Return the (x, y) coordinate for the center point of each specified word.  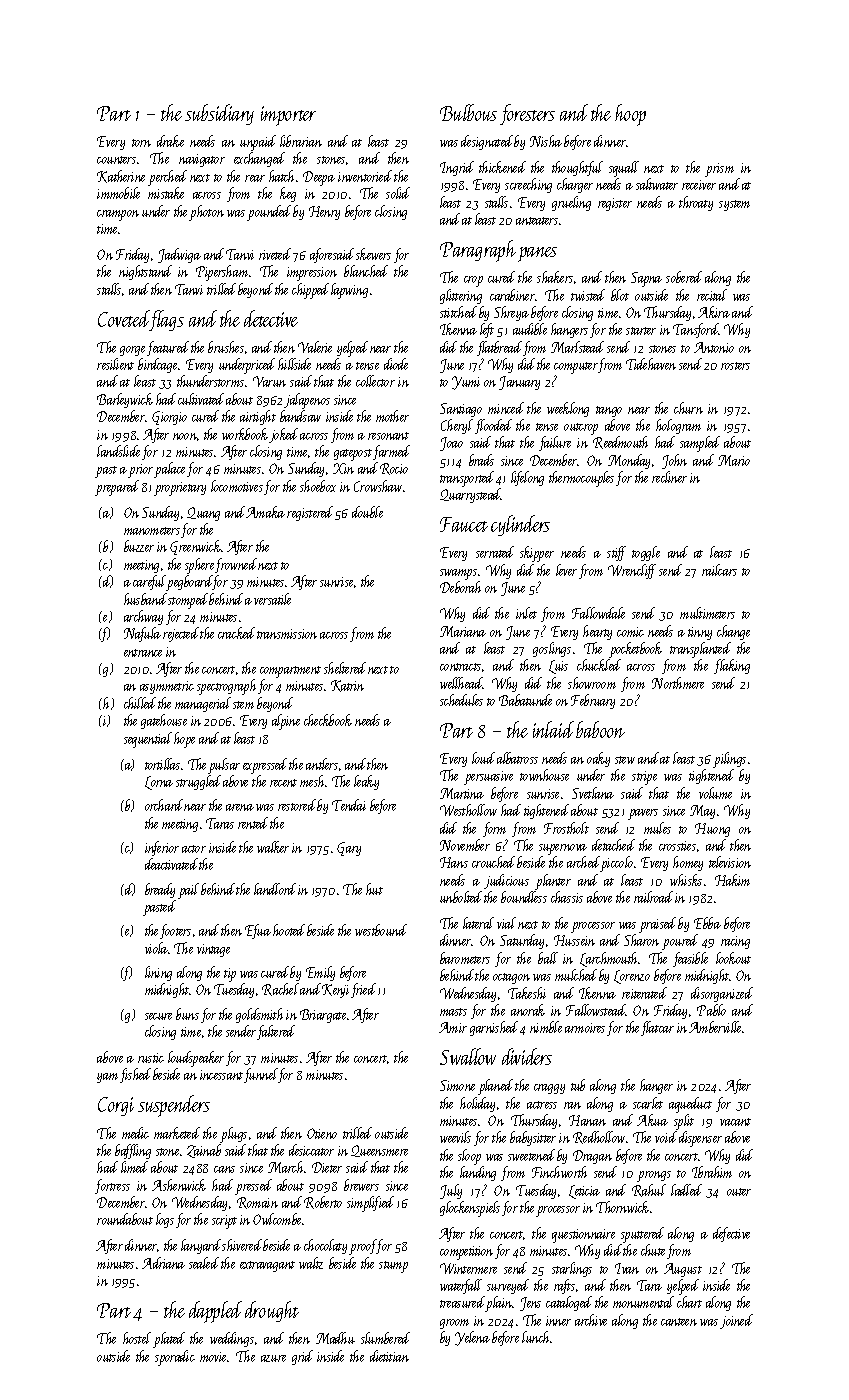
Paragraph (478, 251)
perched (167, 178)
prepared (117, 488)
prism (719, 170)
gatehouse (164, 721)
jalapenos (307, 401)
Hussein (574, 940)
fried (363, 990)
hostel (137, 1338)
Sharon (641, 940)
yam (107, 1078)
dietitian (389, 1356)
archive (591, 1320)
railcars (719, 570)
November (465, 845)
